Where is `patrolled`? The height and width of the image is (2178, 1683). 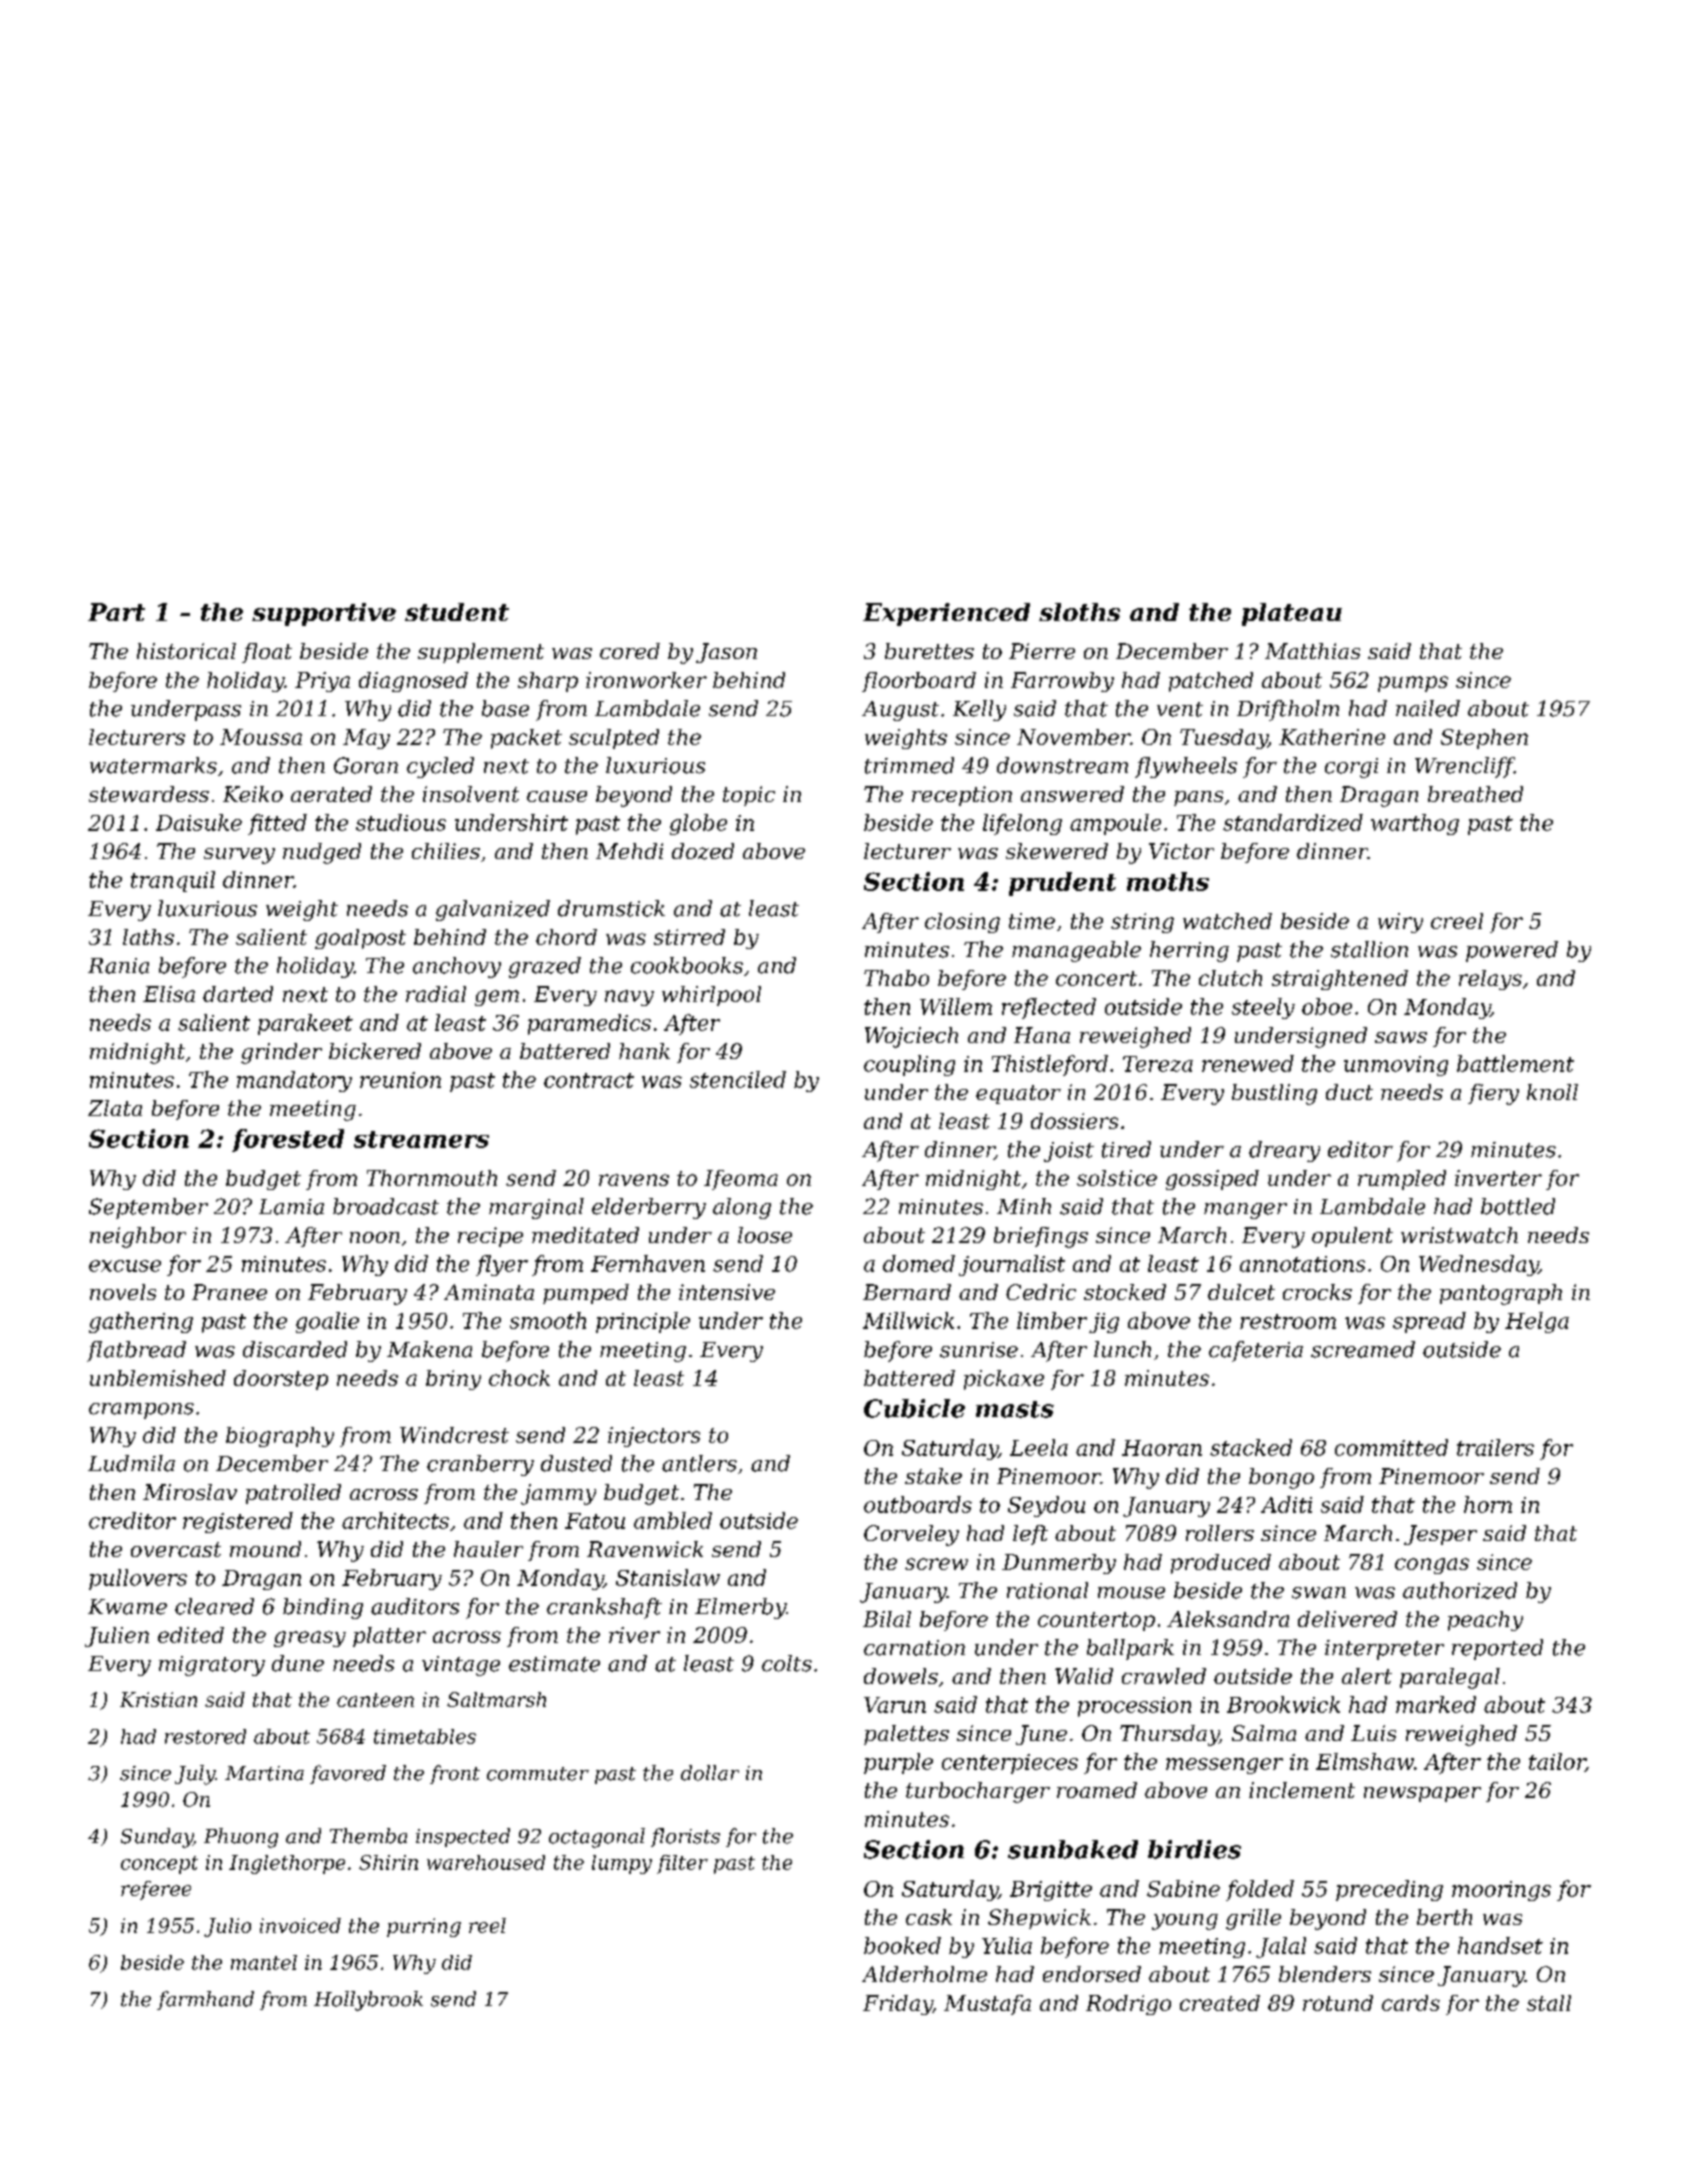
patrolled is located at coordinates (293, 1494).
